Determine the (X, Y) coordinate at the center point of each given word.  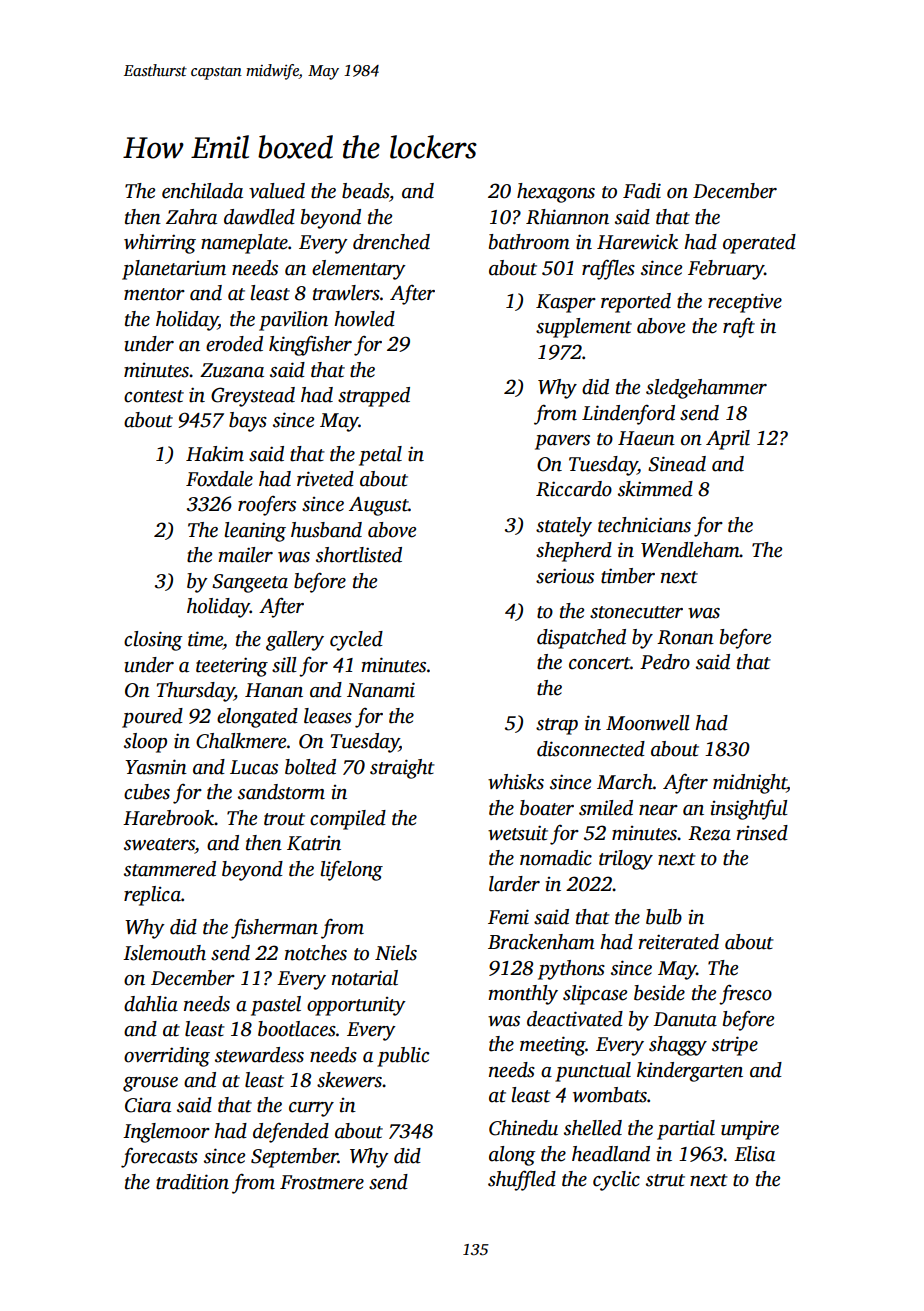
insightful (749, 809)
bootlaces (297, 1029)
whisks (516, 782)
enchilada (202, 191)
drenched (391, 242)
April (728, 440)
